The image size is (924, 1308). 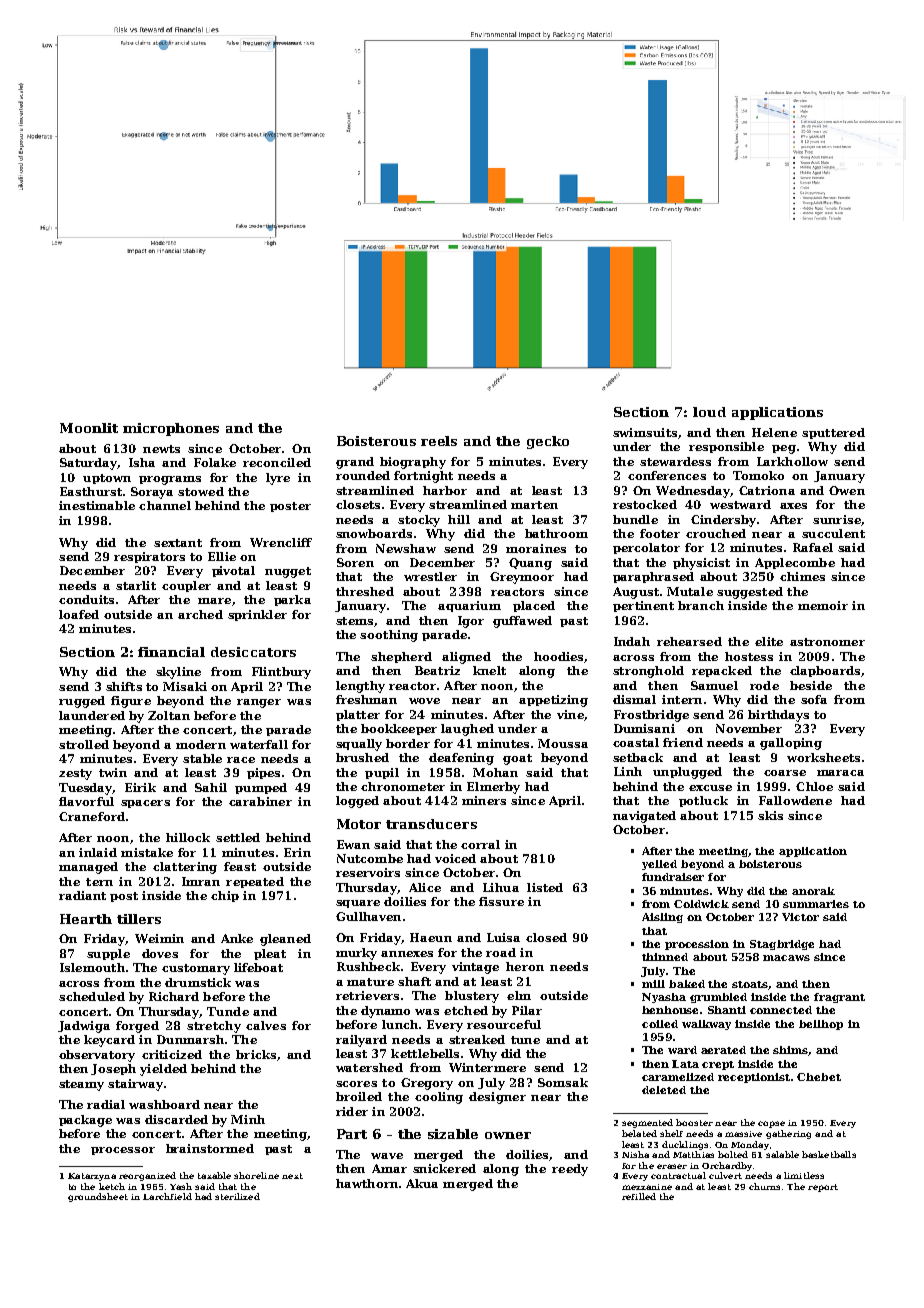 I want to click on Moussa, so click(x=563, y=743).
